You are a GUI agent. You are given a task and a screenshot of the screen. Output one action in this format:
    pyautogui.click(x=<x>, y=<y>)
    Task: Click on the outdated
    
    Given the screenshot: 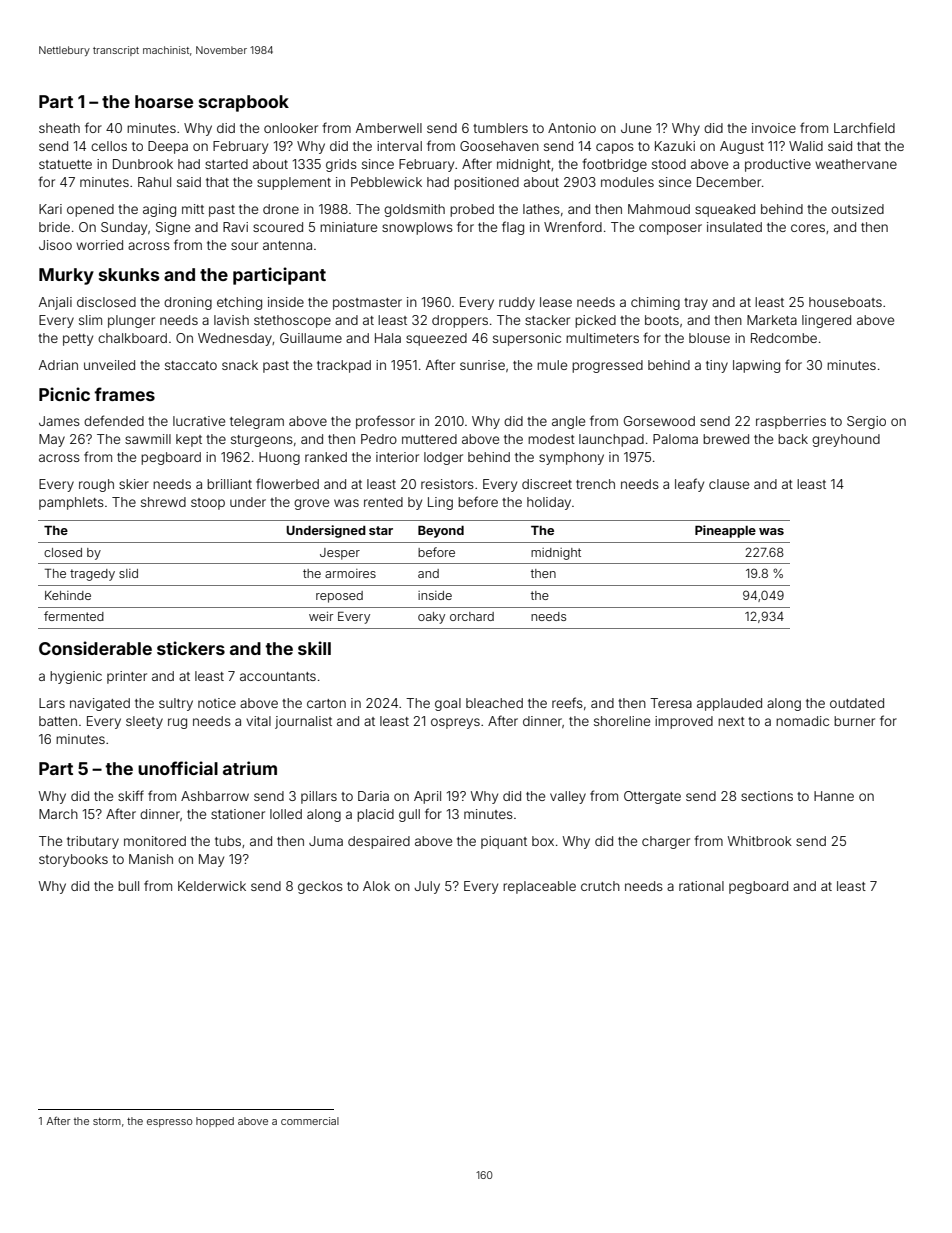 What is the action you would take?
    pyautogui.click(x=857, y=703)
